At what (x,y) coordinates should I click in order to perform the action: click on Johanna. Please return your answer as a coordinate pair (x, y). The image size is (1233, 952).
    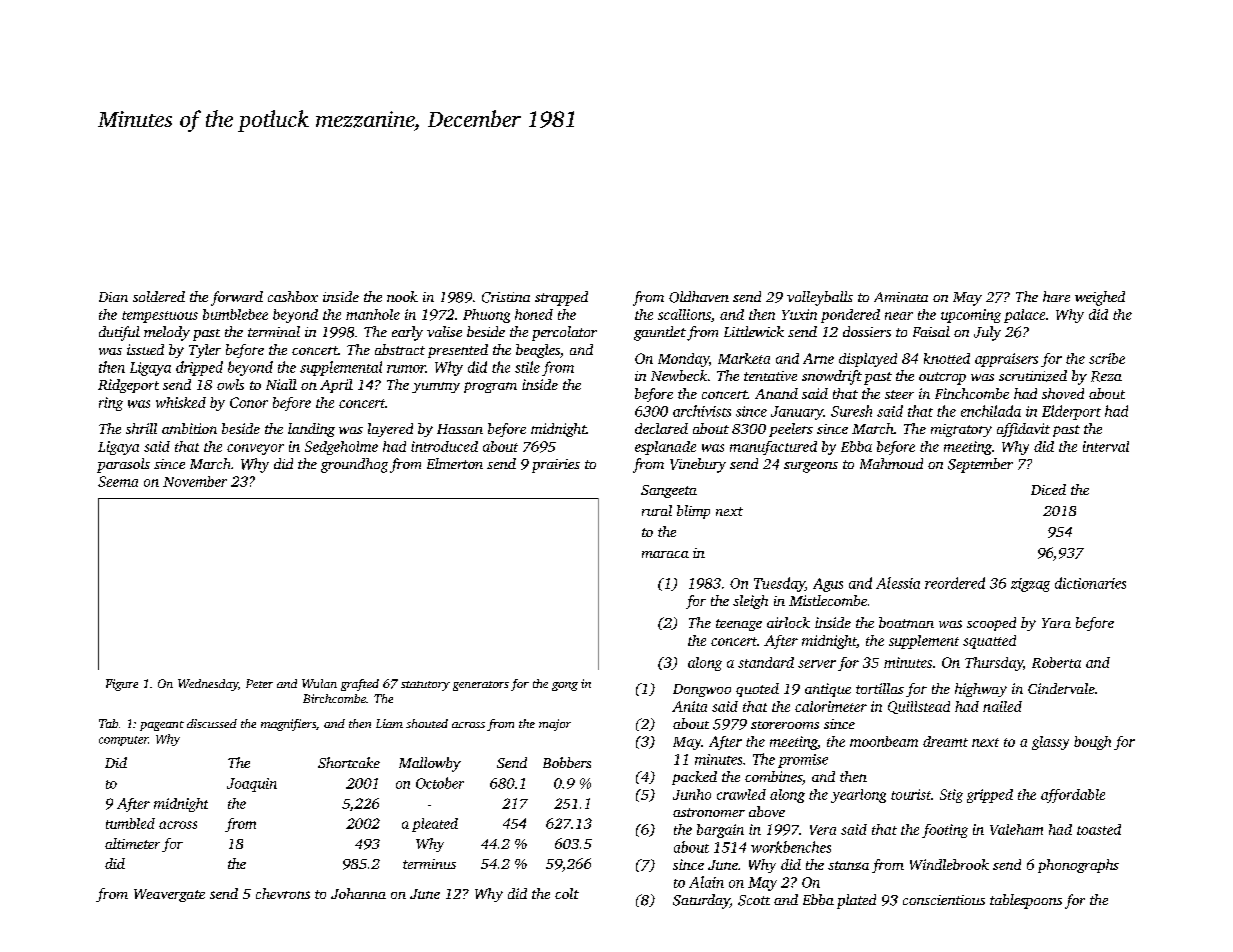
    Looking at the image, I should click on (358, 893).
